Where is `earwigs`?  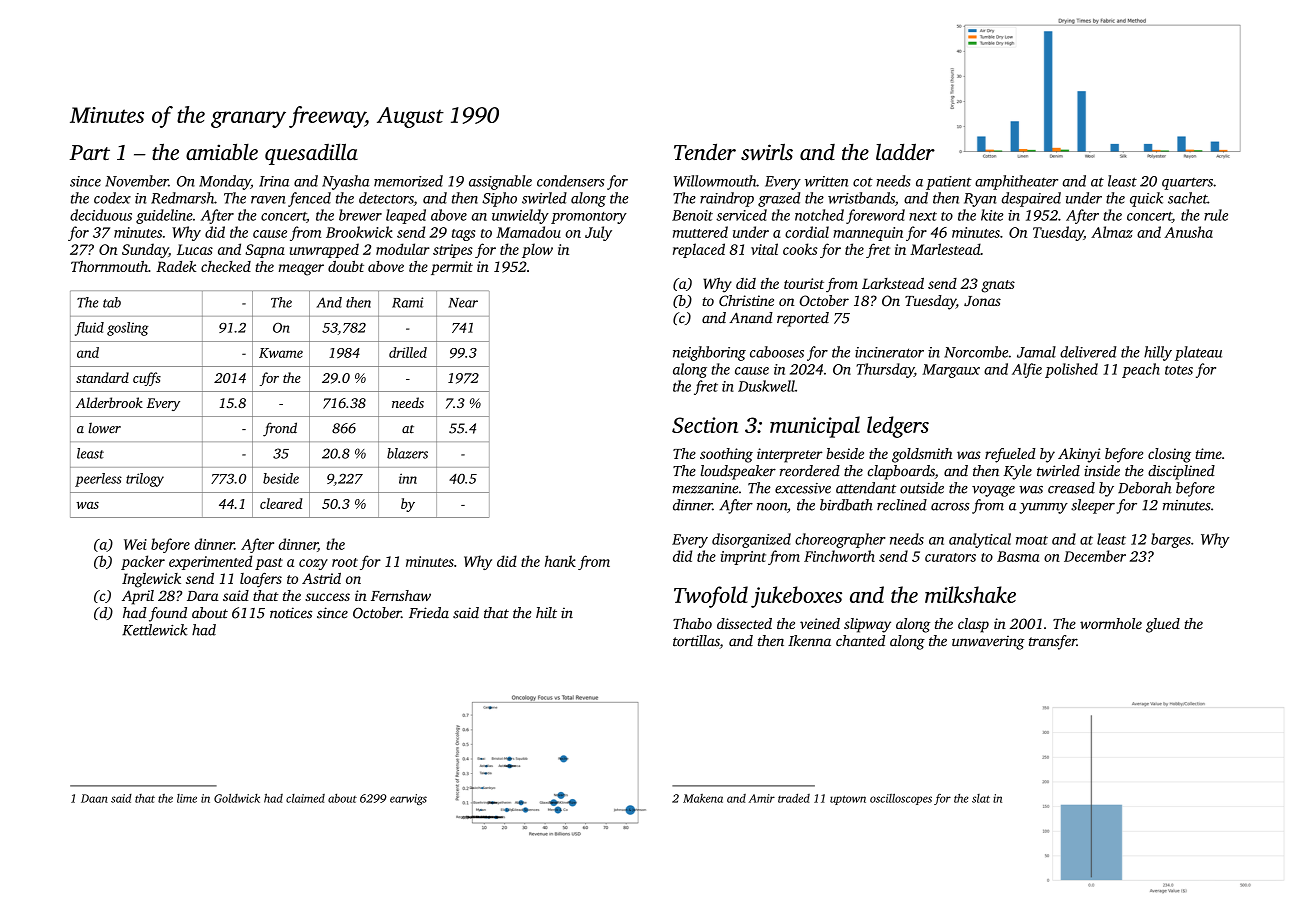 earwigs is located at coordinates (408, 799).
